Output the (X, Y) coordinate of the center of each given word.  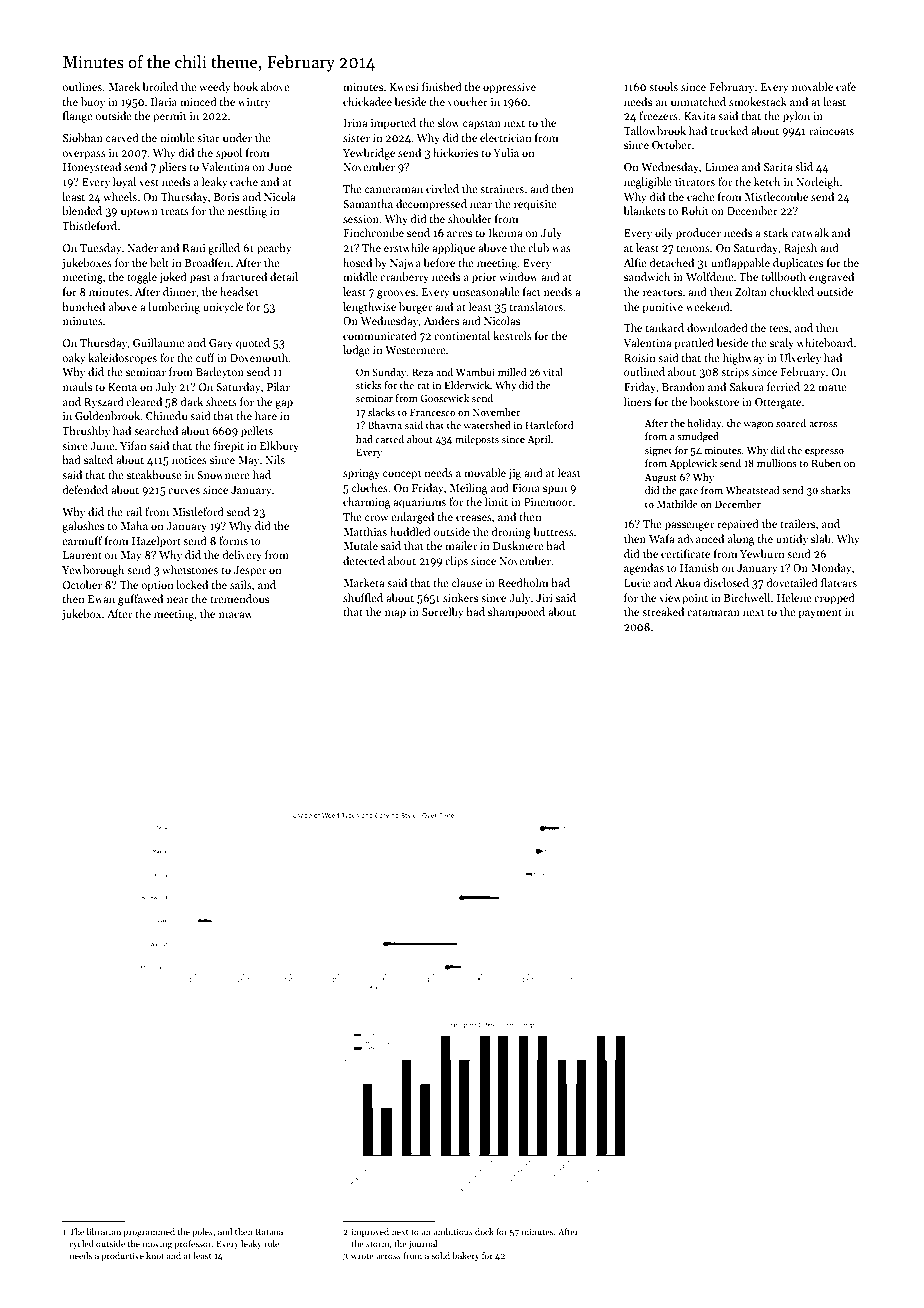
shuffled (363, 597)
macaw (236, 615)
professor (193, 1244)
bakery (465, 1256)
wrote (362, 1256)
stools (663, 86)
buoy (93, 102)
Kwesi (404, 87)
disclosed (726, 582)
